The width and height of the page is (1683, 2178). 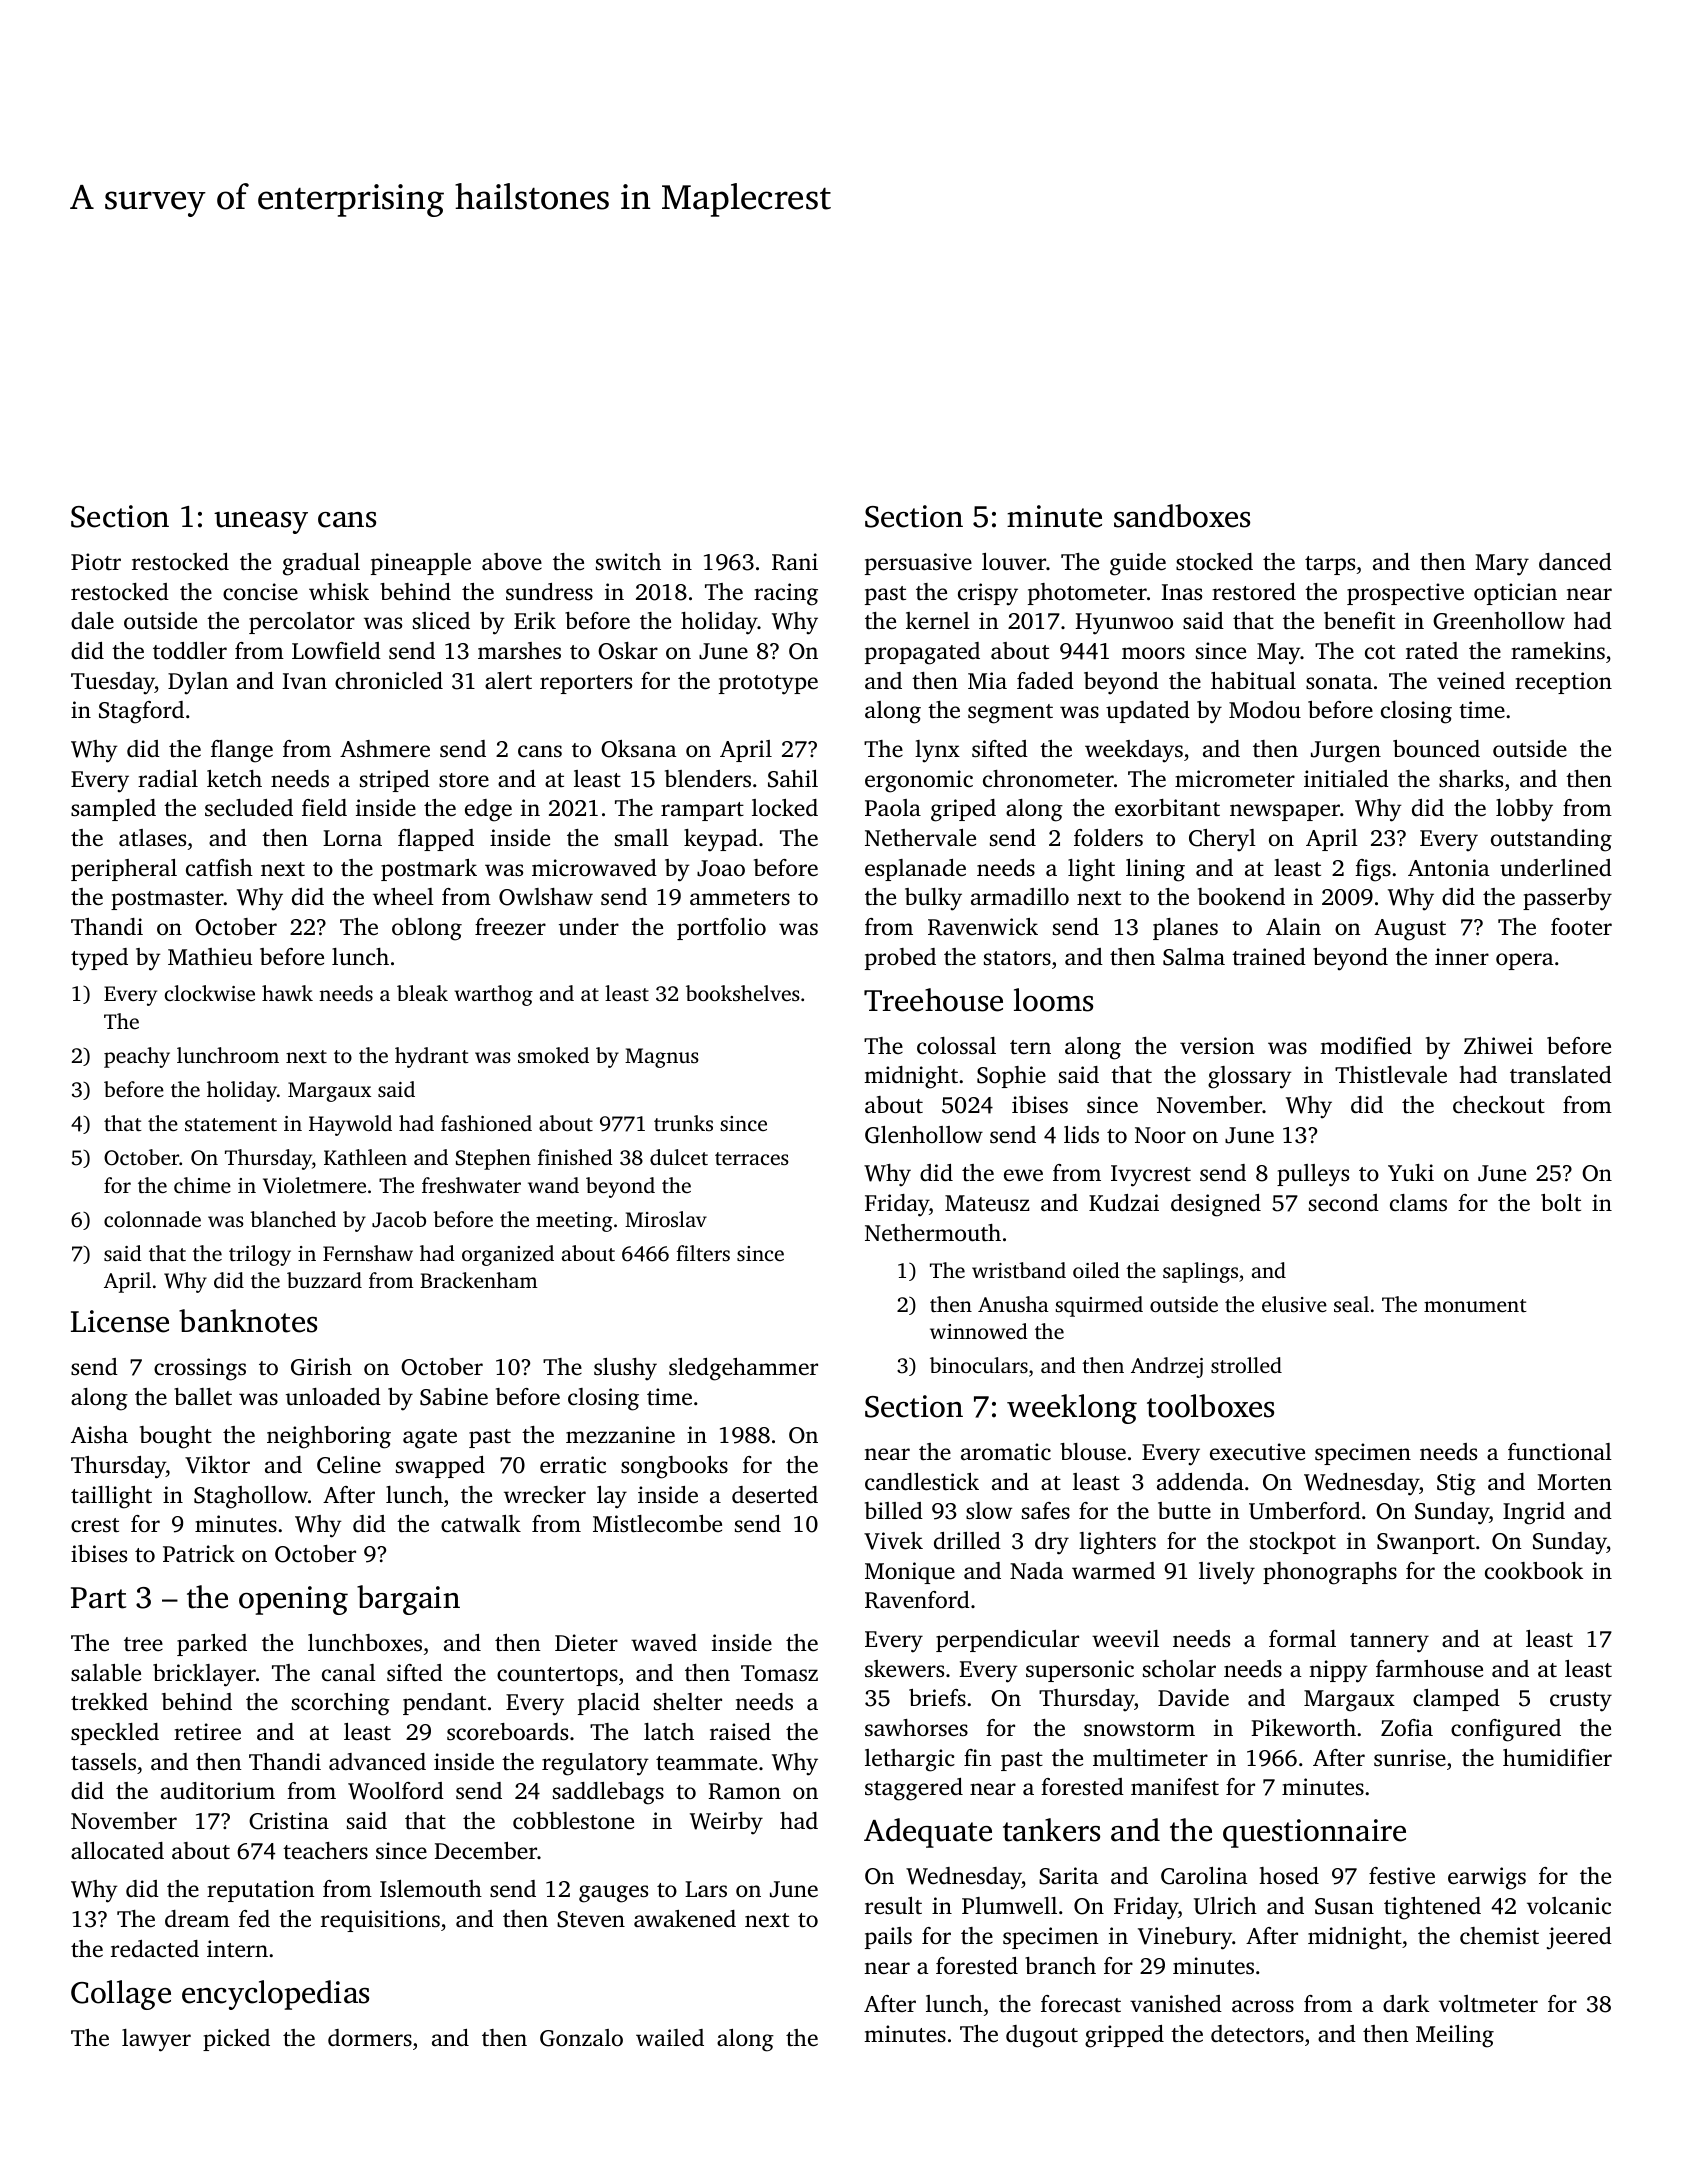 What do you see at coordinates (1558, 651) in the page?
I see `ramekins` at bounding box center [1558, 651].
